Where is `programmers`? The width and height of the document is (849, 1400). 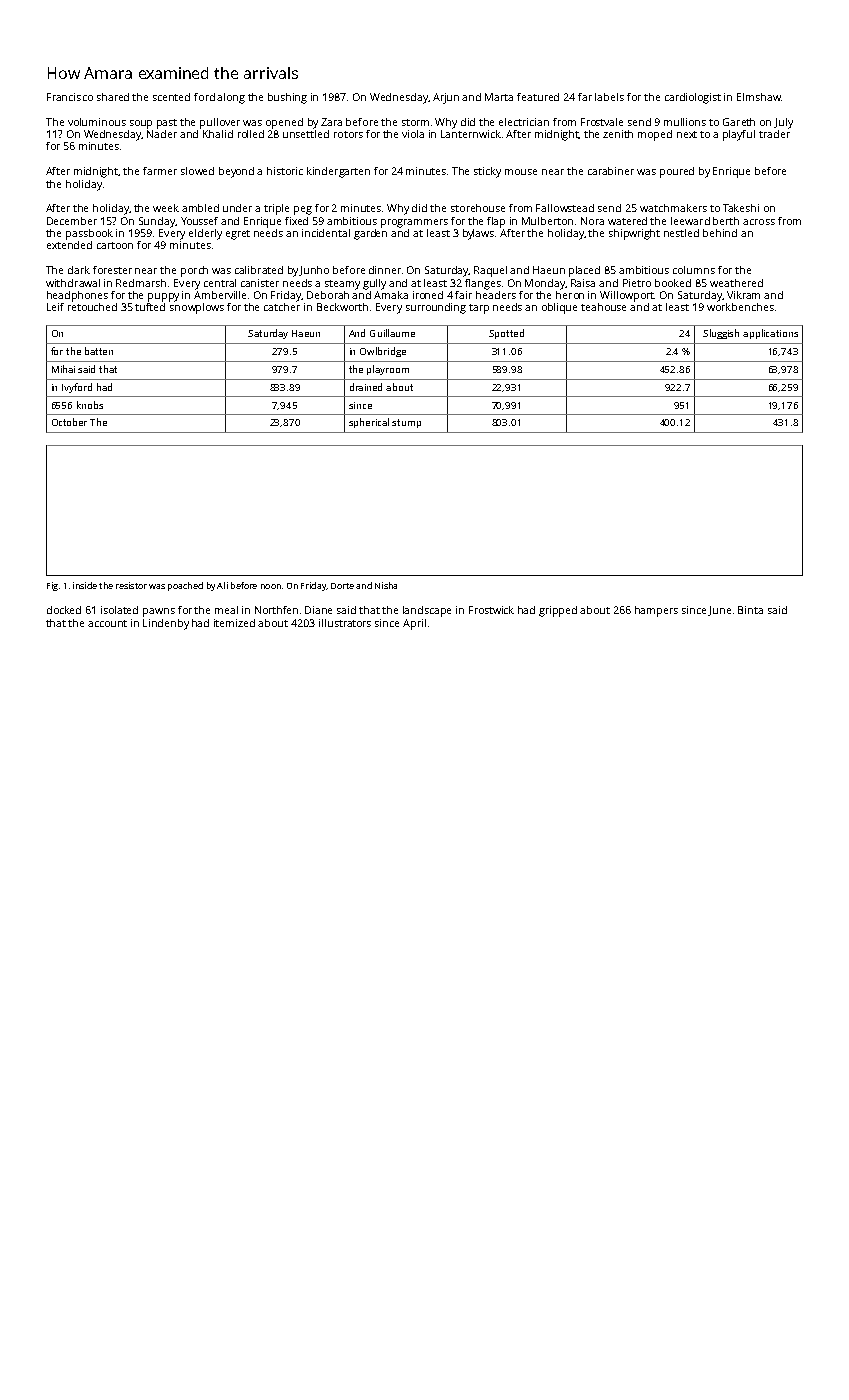 programmers is located at coordinates (414, 223).
